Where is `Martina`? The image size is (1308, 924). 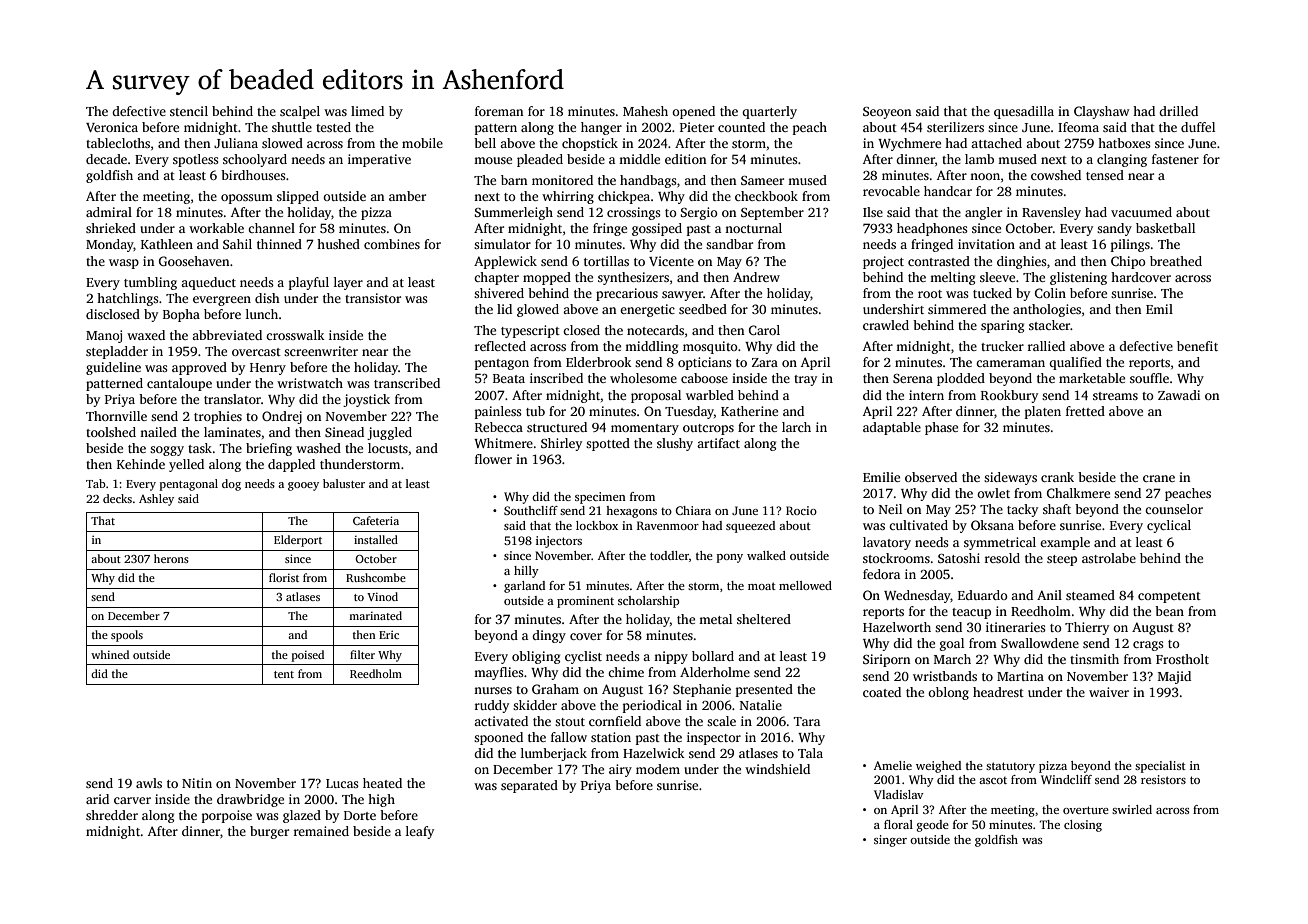
Martina is located at coordinates (1020, 676).
